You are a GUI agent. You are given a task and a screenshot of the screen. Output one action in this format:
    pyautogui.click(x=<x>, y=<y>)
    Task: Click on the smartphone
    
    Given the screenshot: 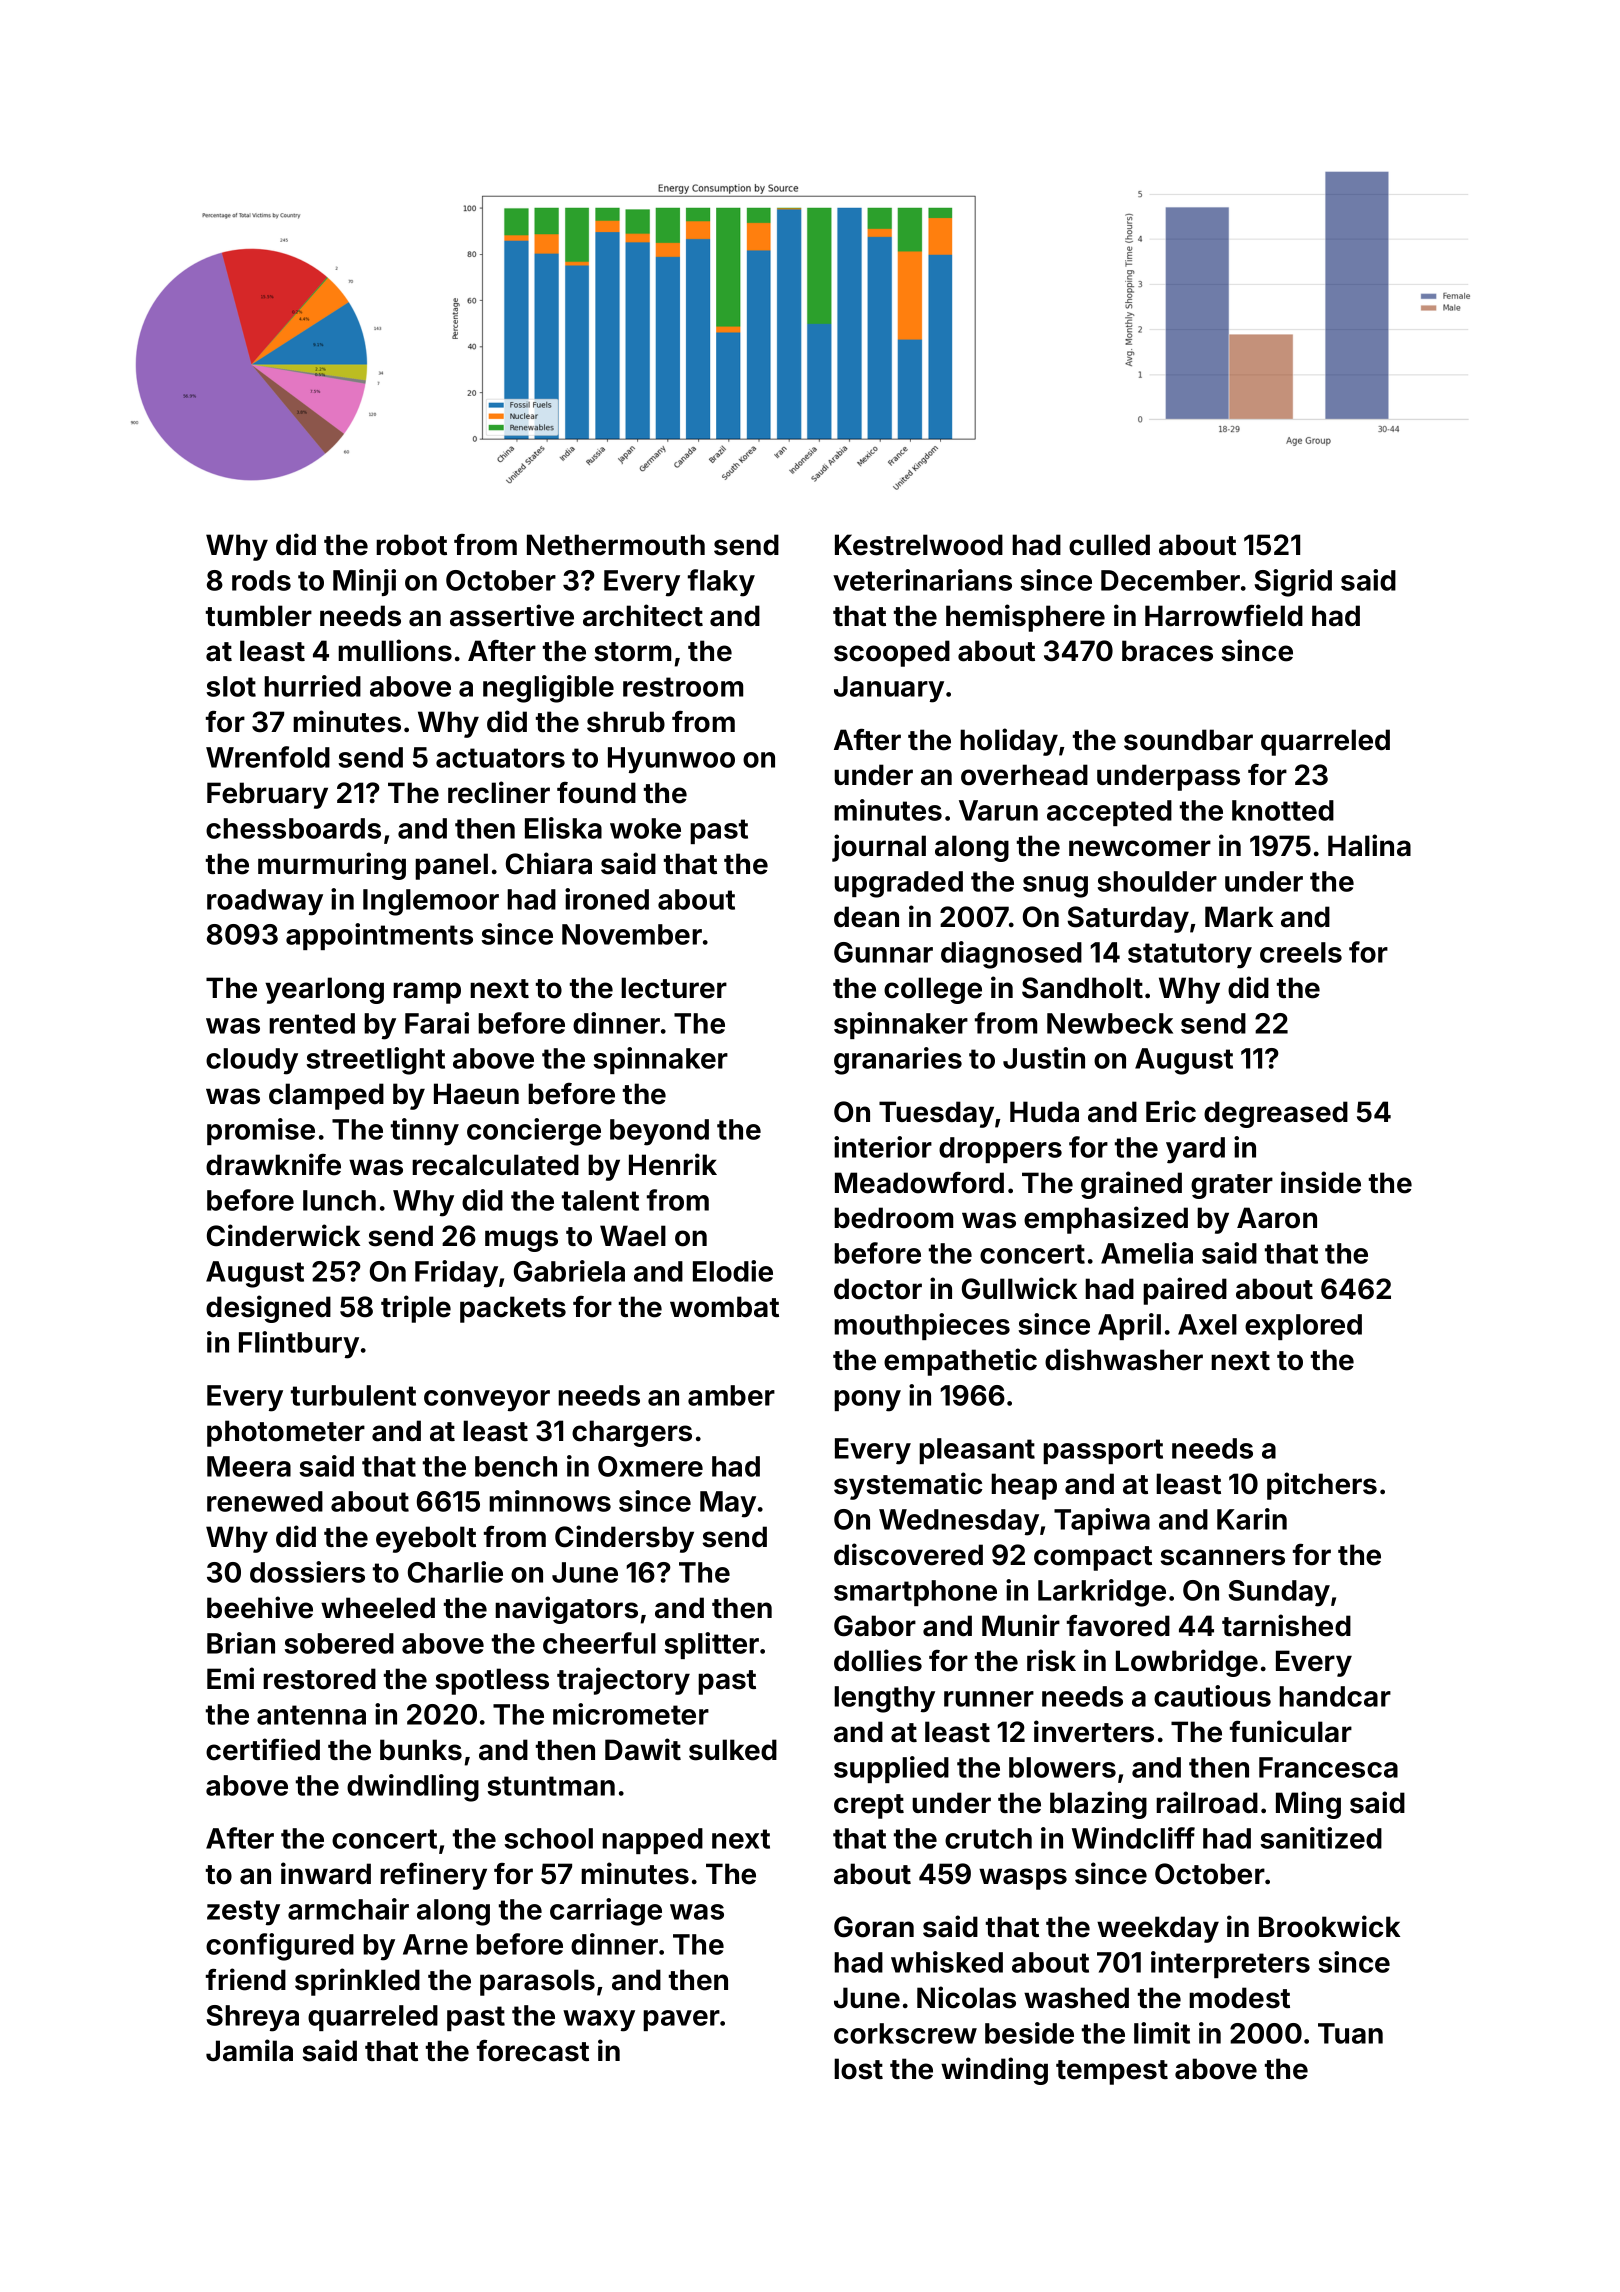 What is the action you would take?
    pyautogui.click(x=915, y=1593)
